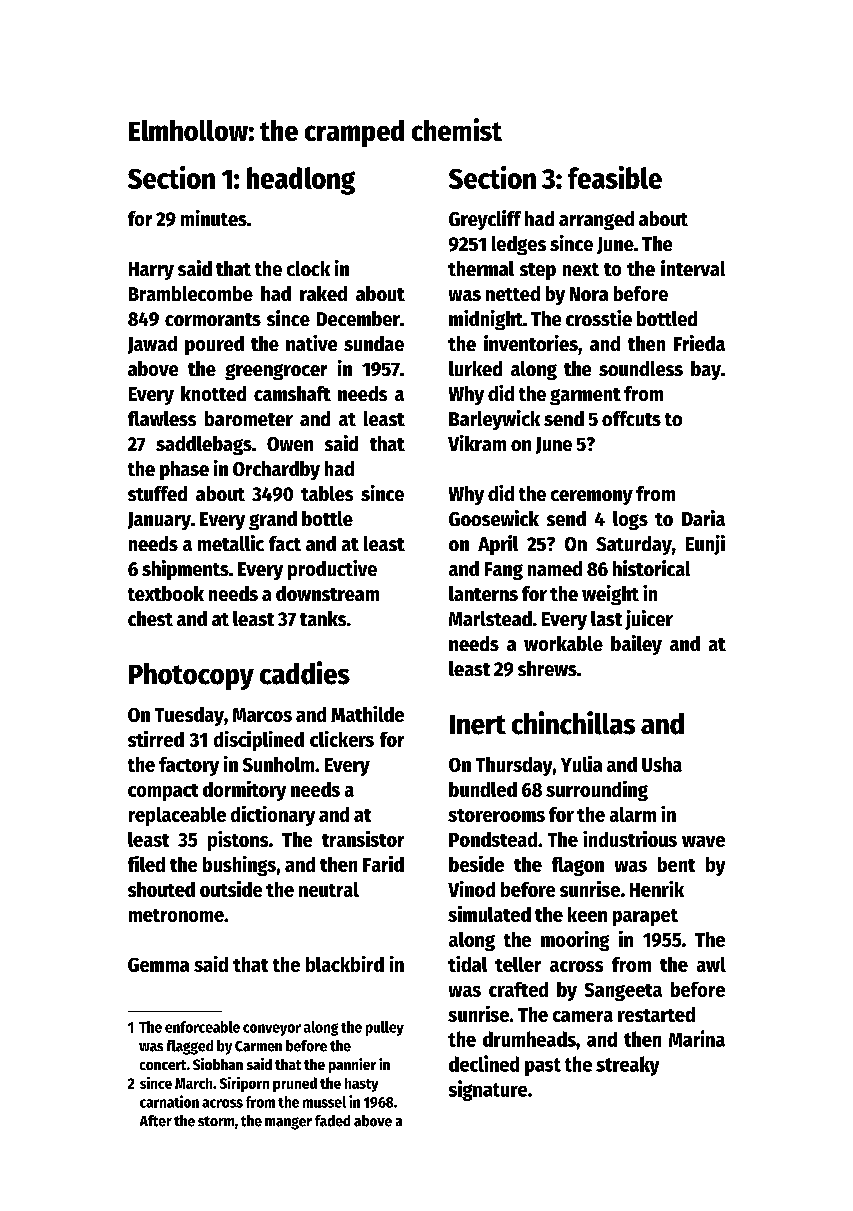  What do you see at coordinates (272, 1030) in the screenshot?
I see `conveyor` at bounding box center [272, 1030].
